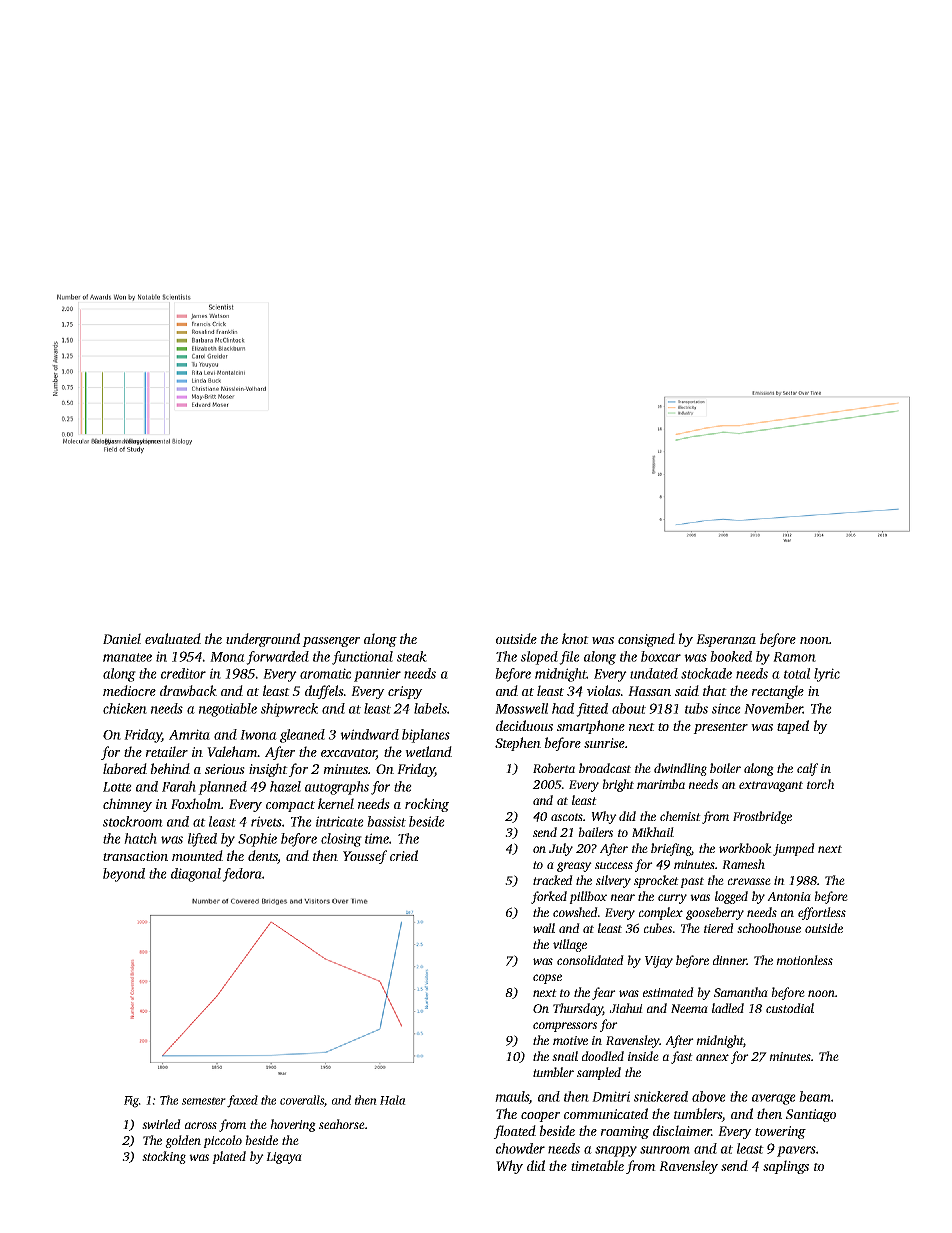 This page has width=952, height=1233. Describe the element at coordinates (512, 1097) in the page. I see `mauls` at that location.
